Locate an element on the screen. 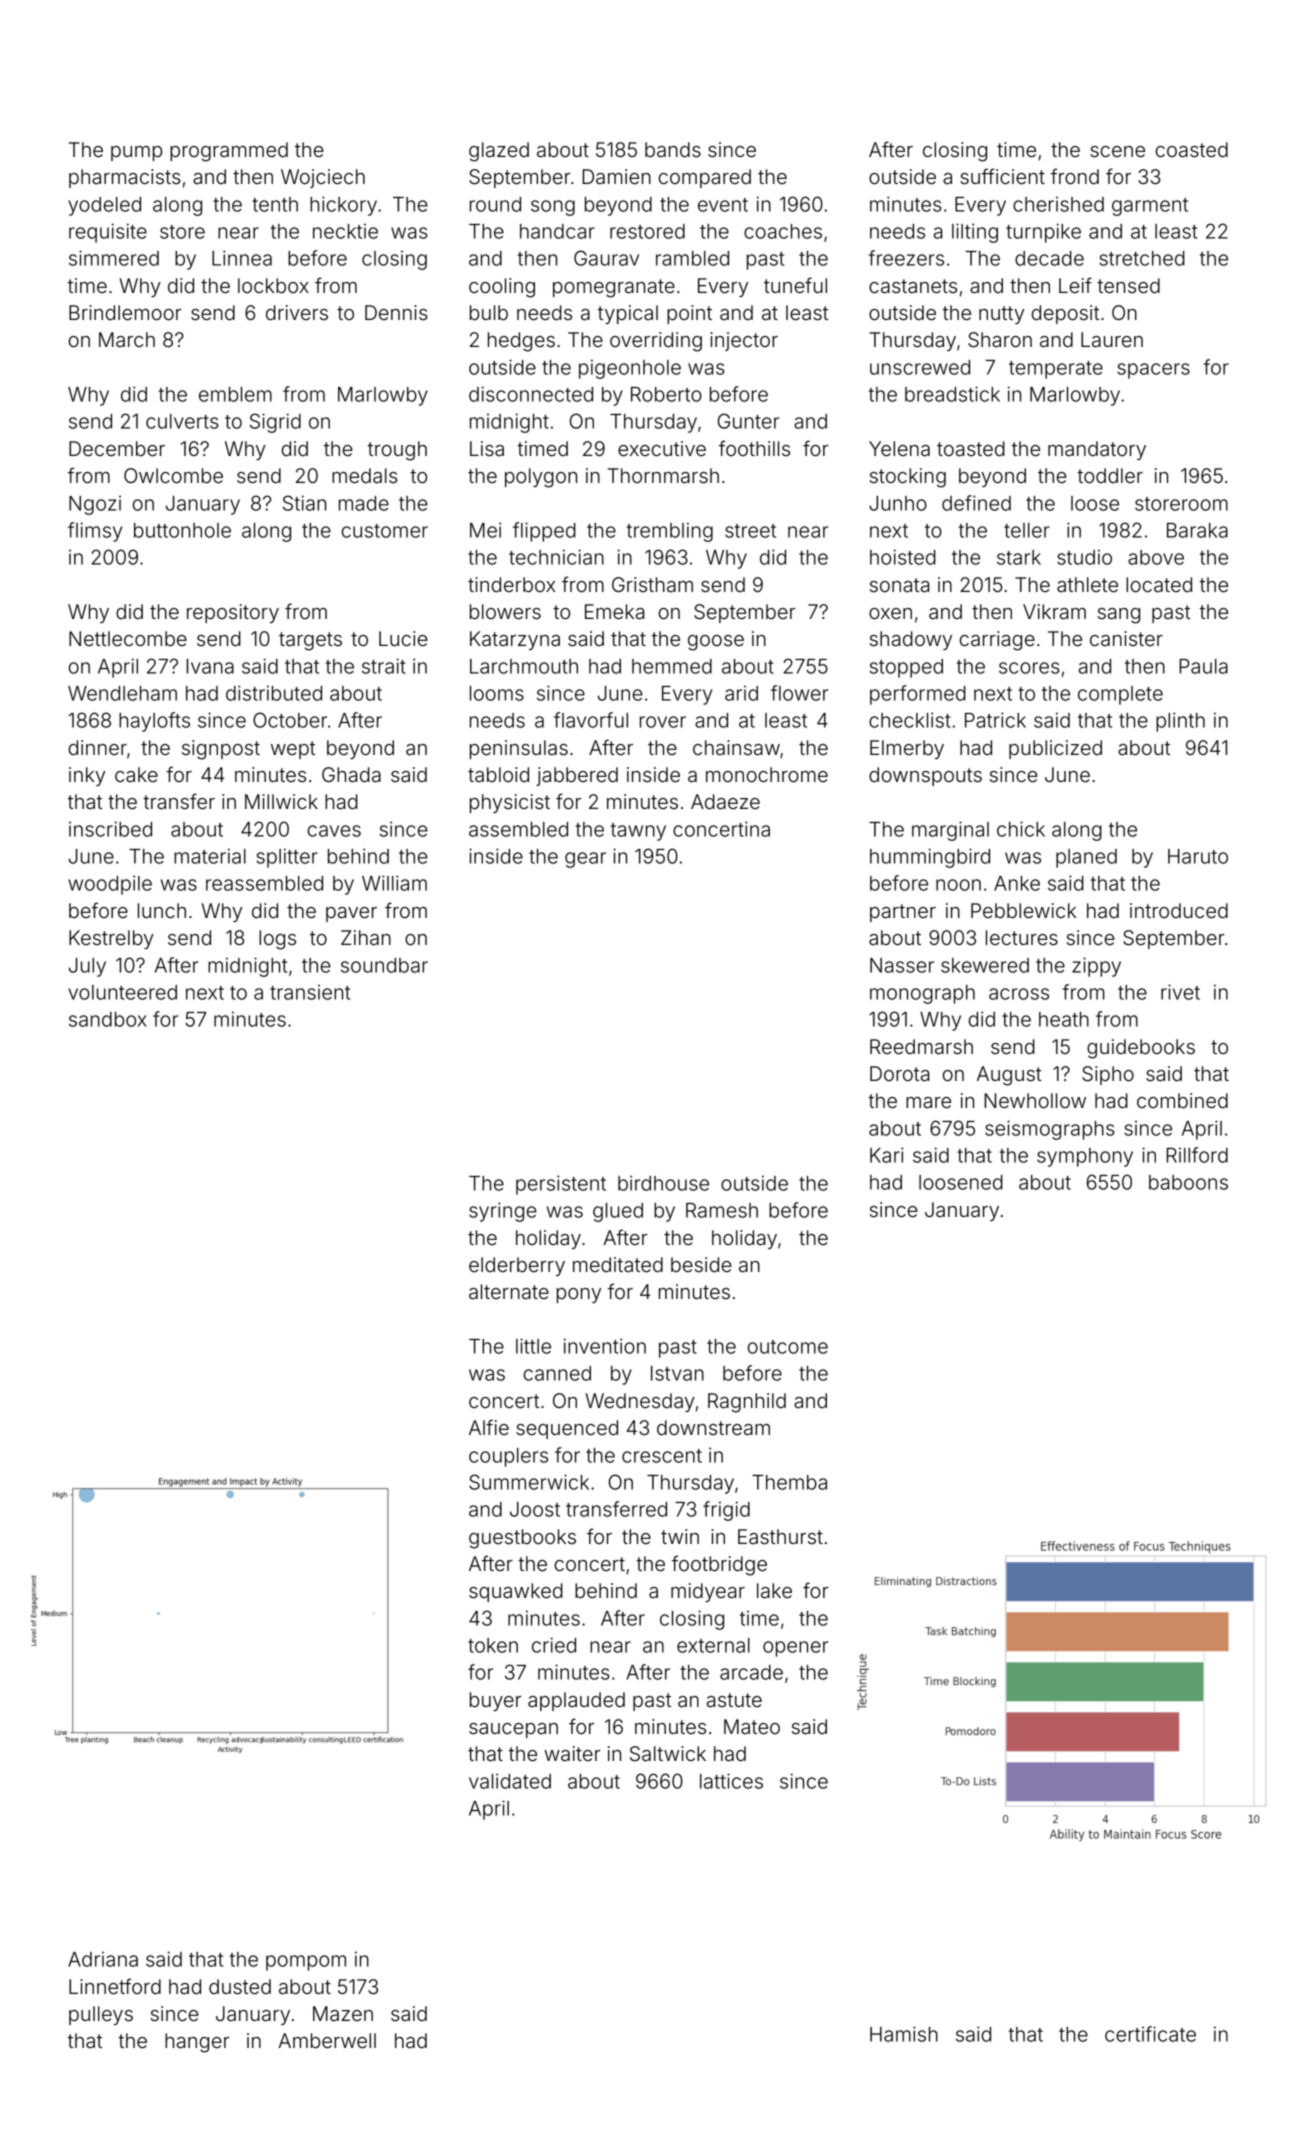 Image resolution: width=1297 pixels, height=2136 pixels. cried is located at coordinates (554, 1645).
